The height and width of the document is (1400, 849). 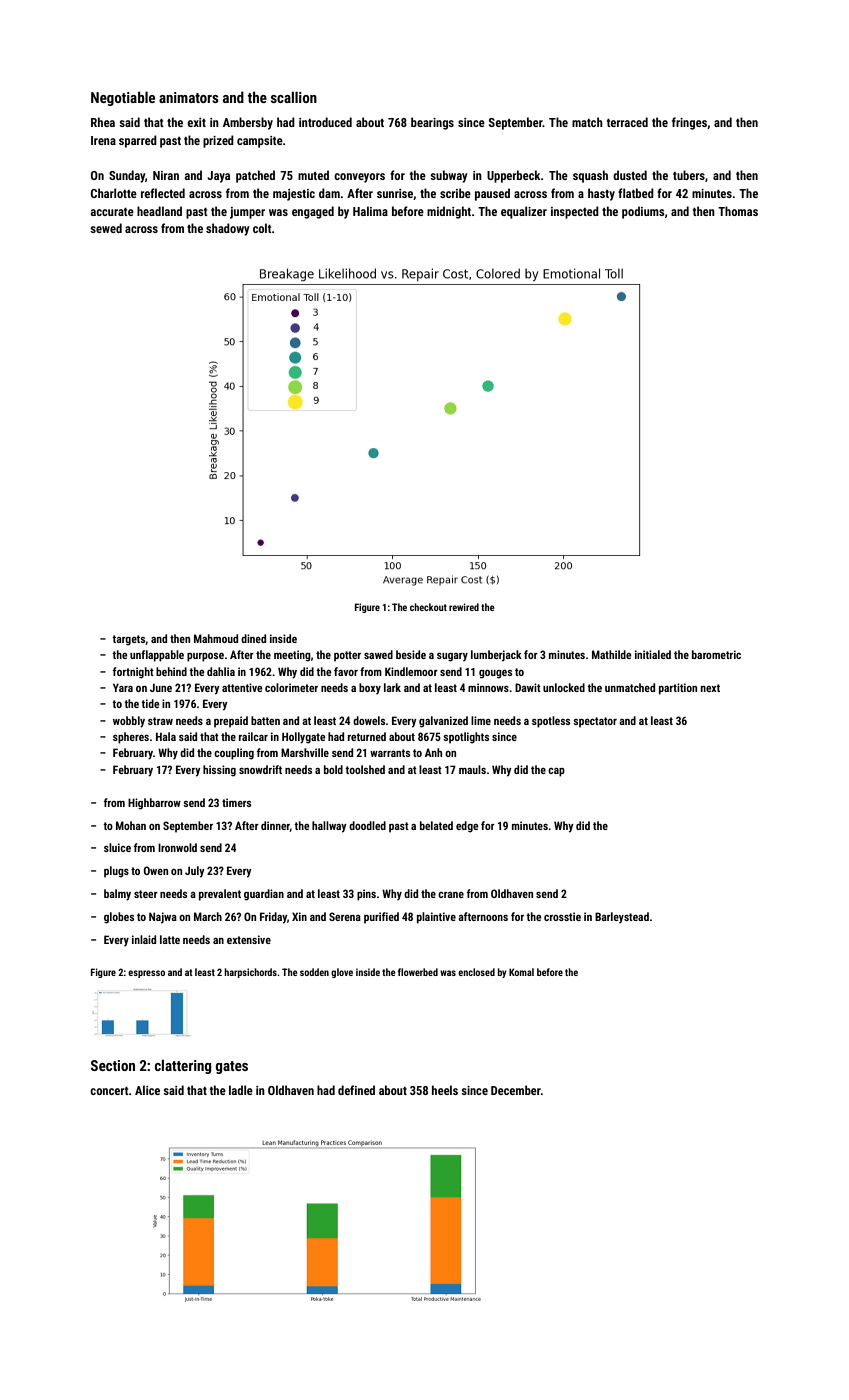 What do you see at coordinates (218, 177) in the document?
I see `Jaya` at bounding box center [218, 177].
